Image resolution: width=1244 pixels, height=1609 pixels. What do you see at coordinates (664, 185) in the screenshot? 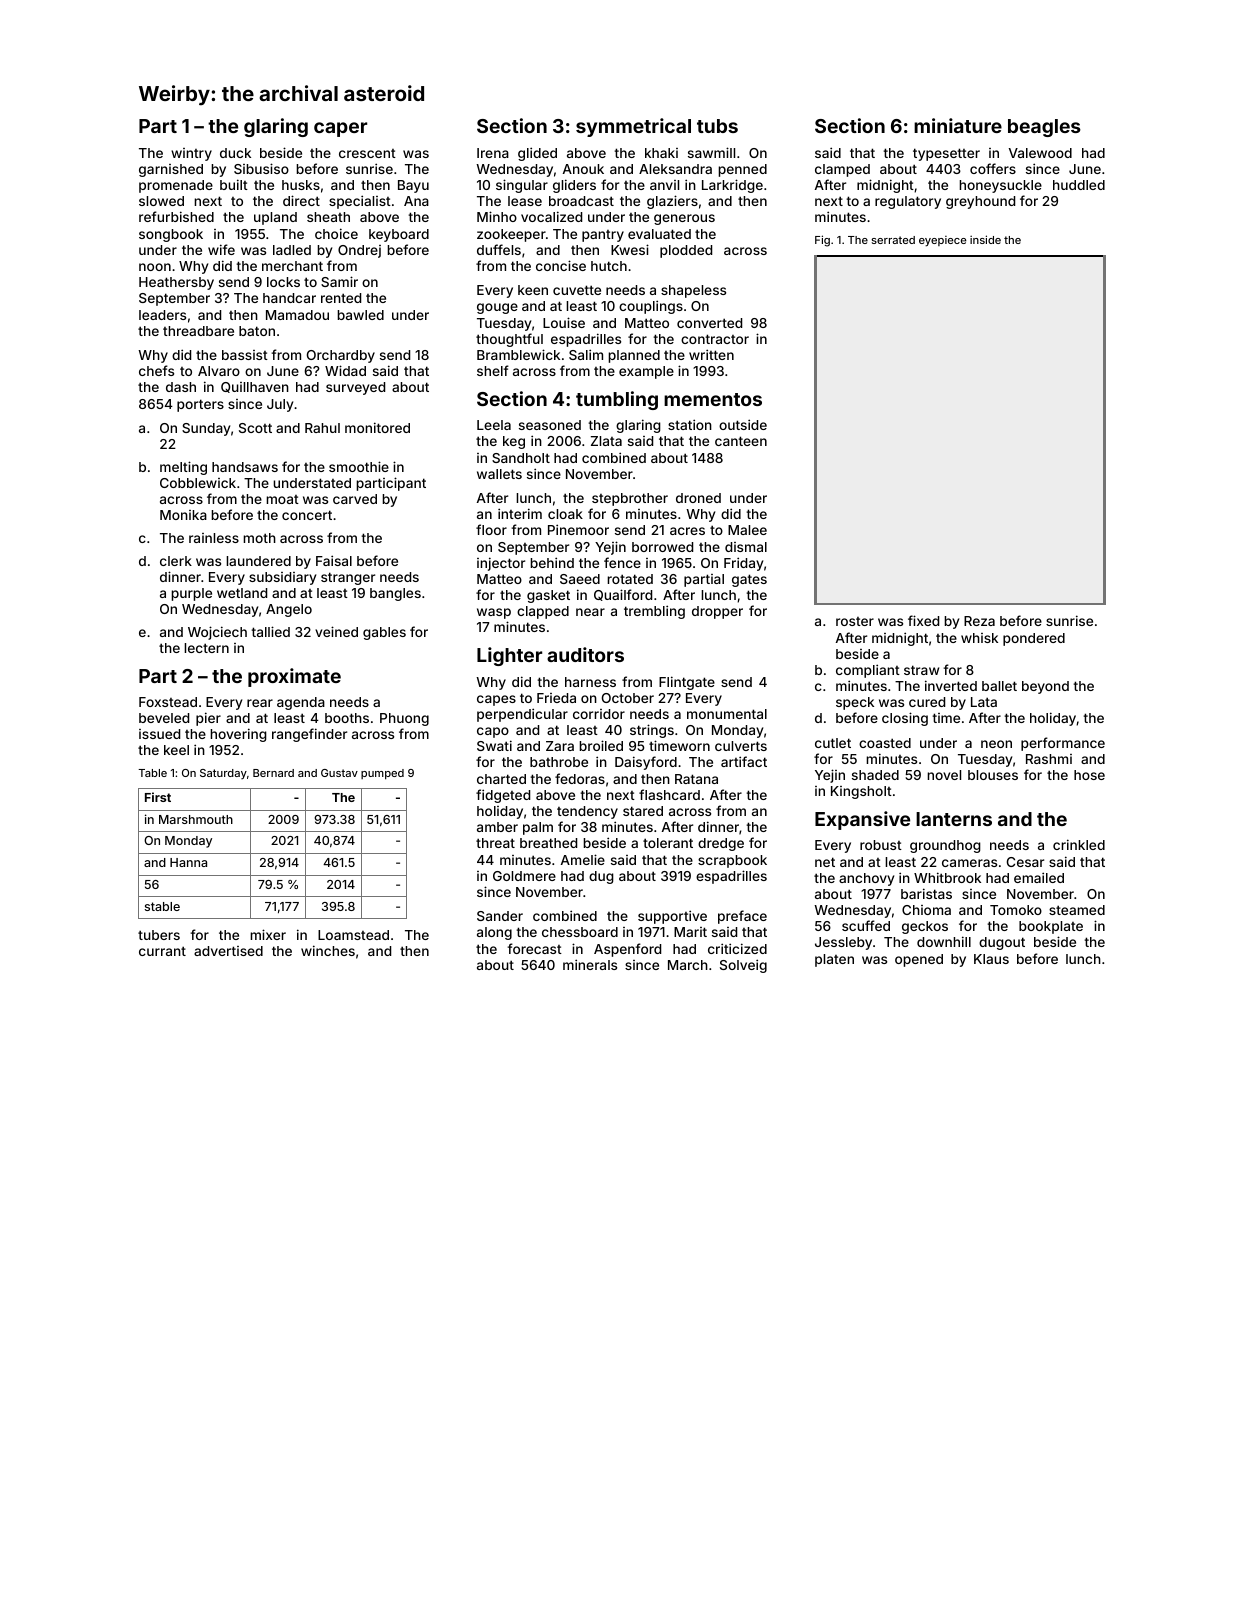
I see `anvil` at bounding box center [664, 185].
